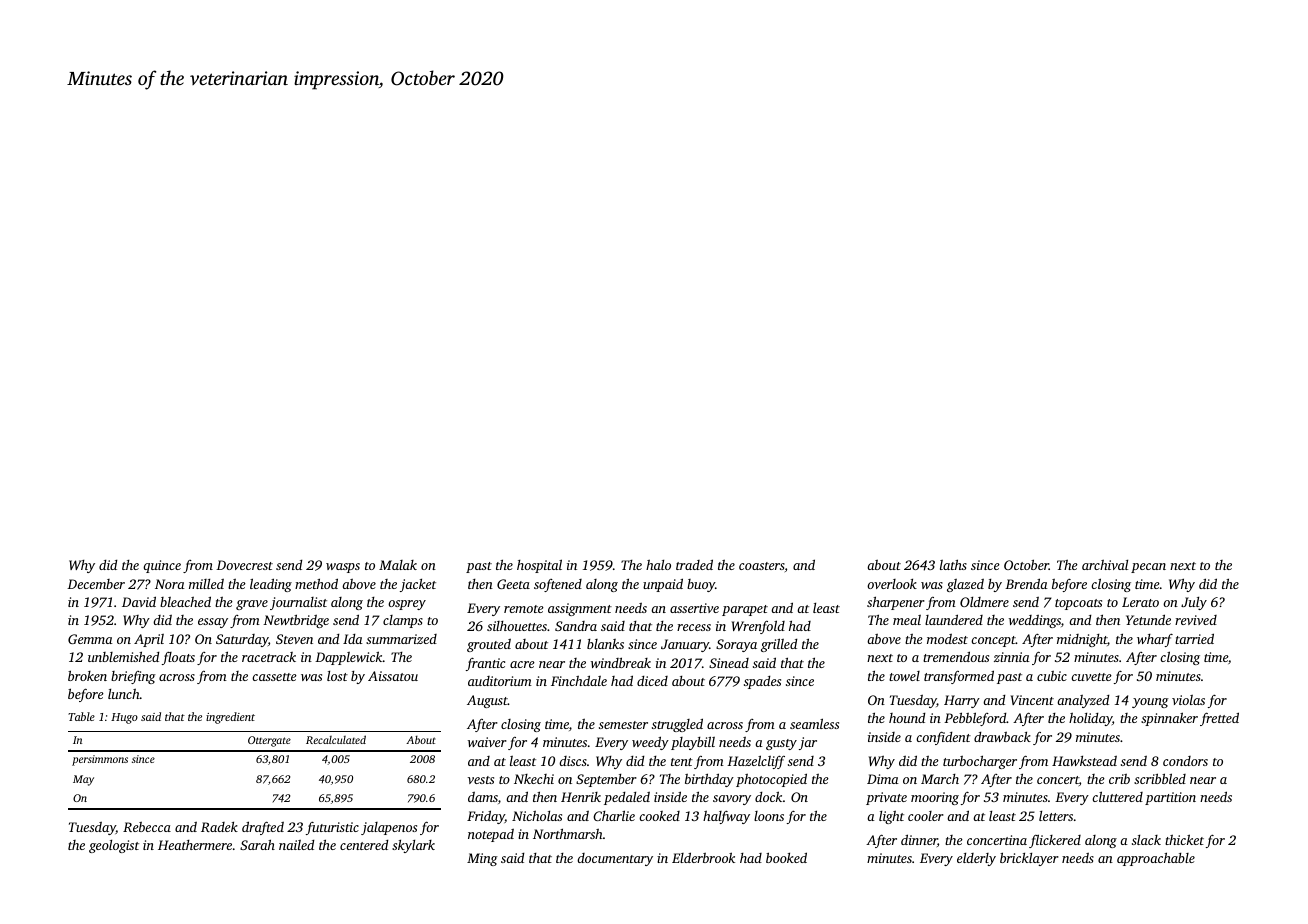 The height and width of the image is (924, 1308). What do you see at coordinates (976, 859) in the image?
I see `elderly` at bounding box center [976, 859].
